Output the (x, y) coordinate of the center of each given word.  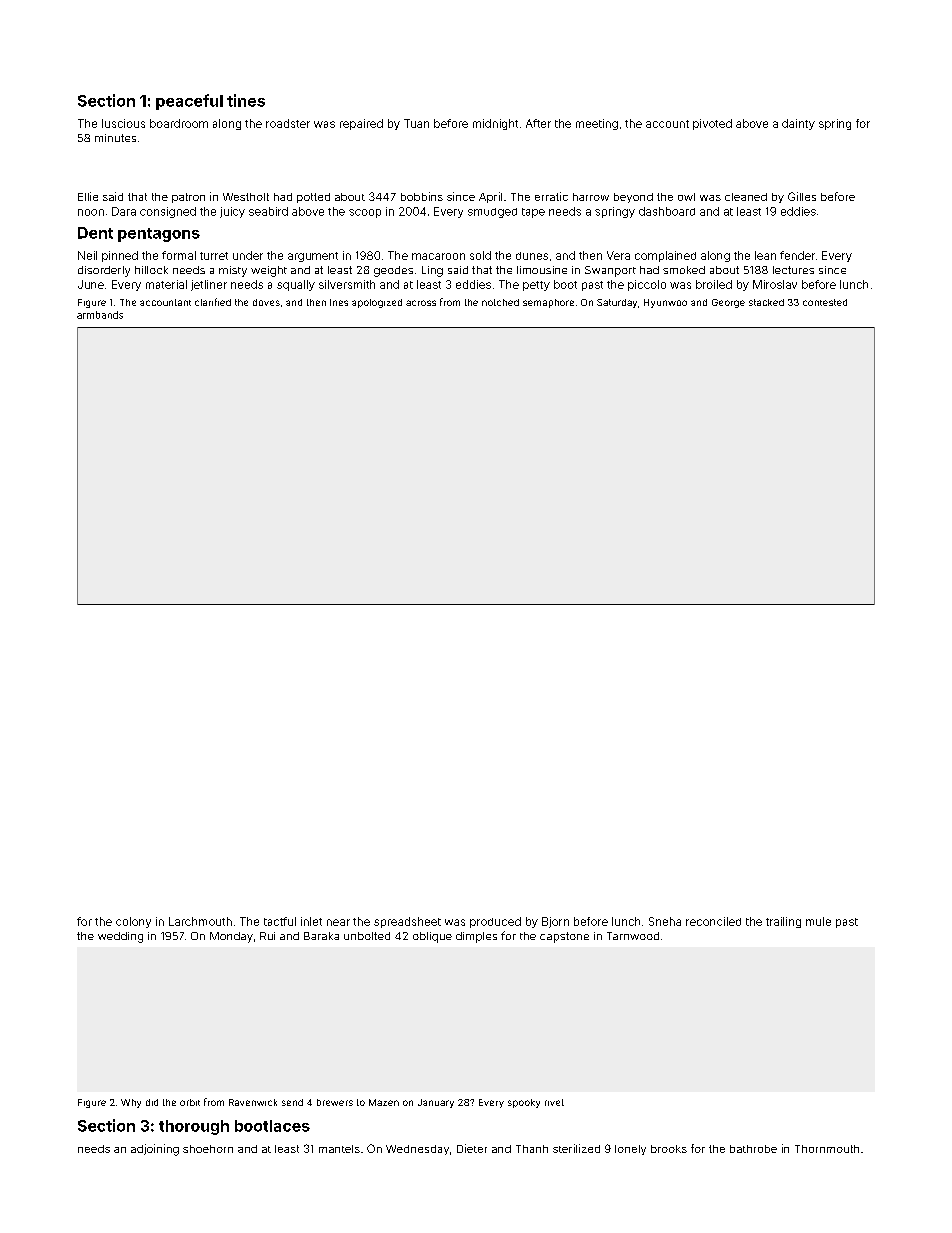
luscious (123, 123)
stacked (766, 302)
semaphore (548, 303)
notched (500, 302)
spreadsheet (407, 922)
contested (825, 302)
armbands (100, 315)
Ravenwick (253, 1102)
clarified (213, 302)
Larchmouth (200, 921)
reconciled (713, 921)
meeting (597, 124)
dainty (798, 124)
